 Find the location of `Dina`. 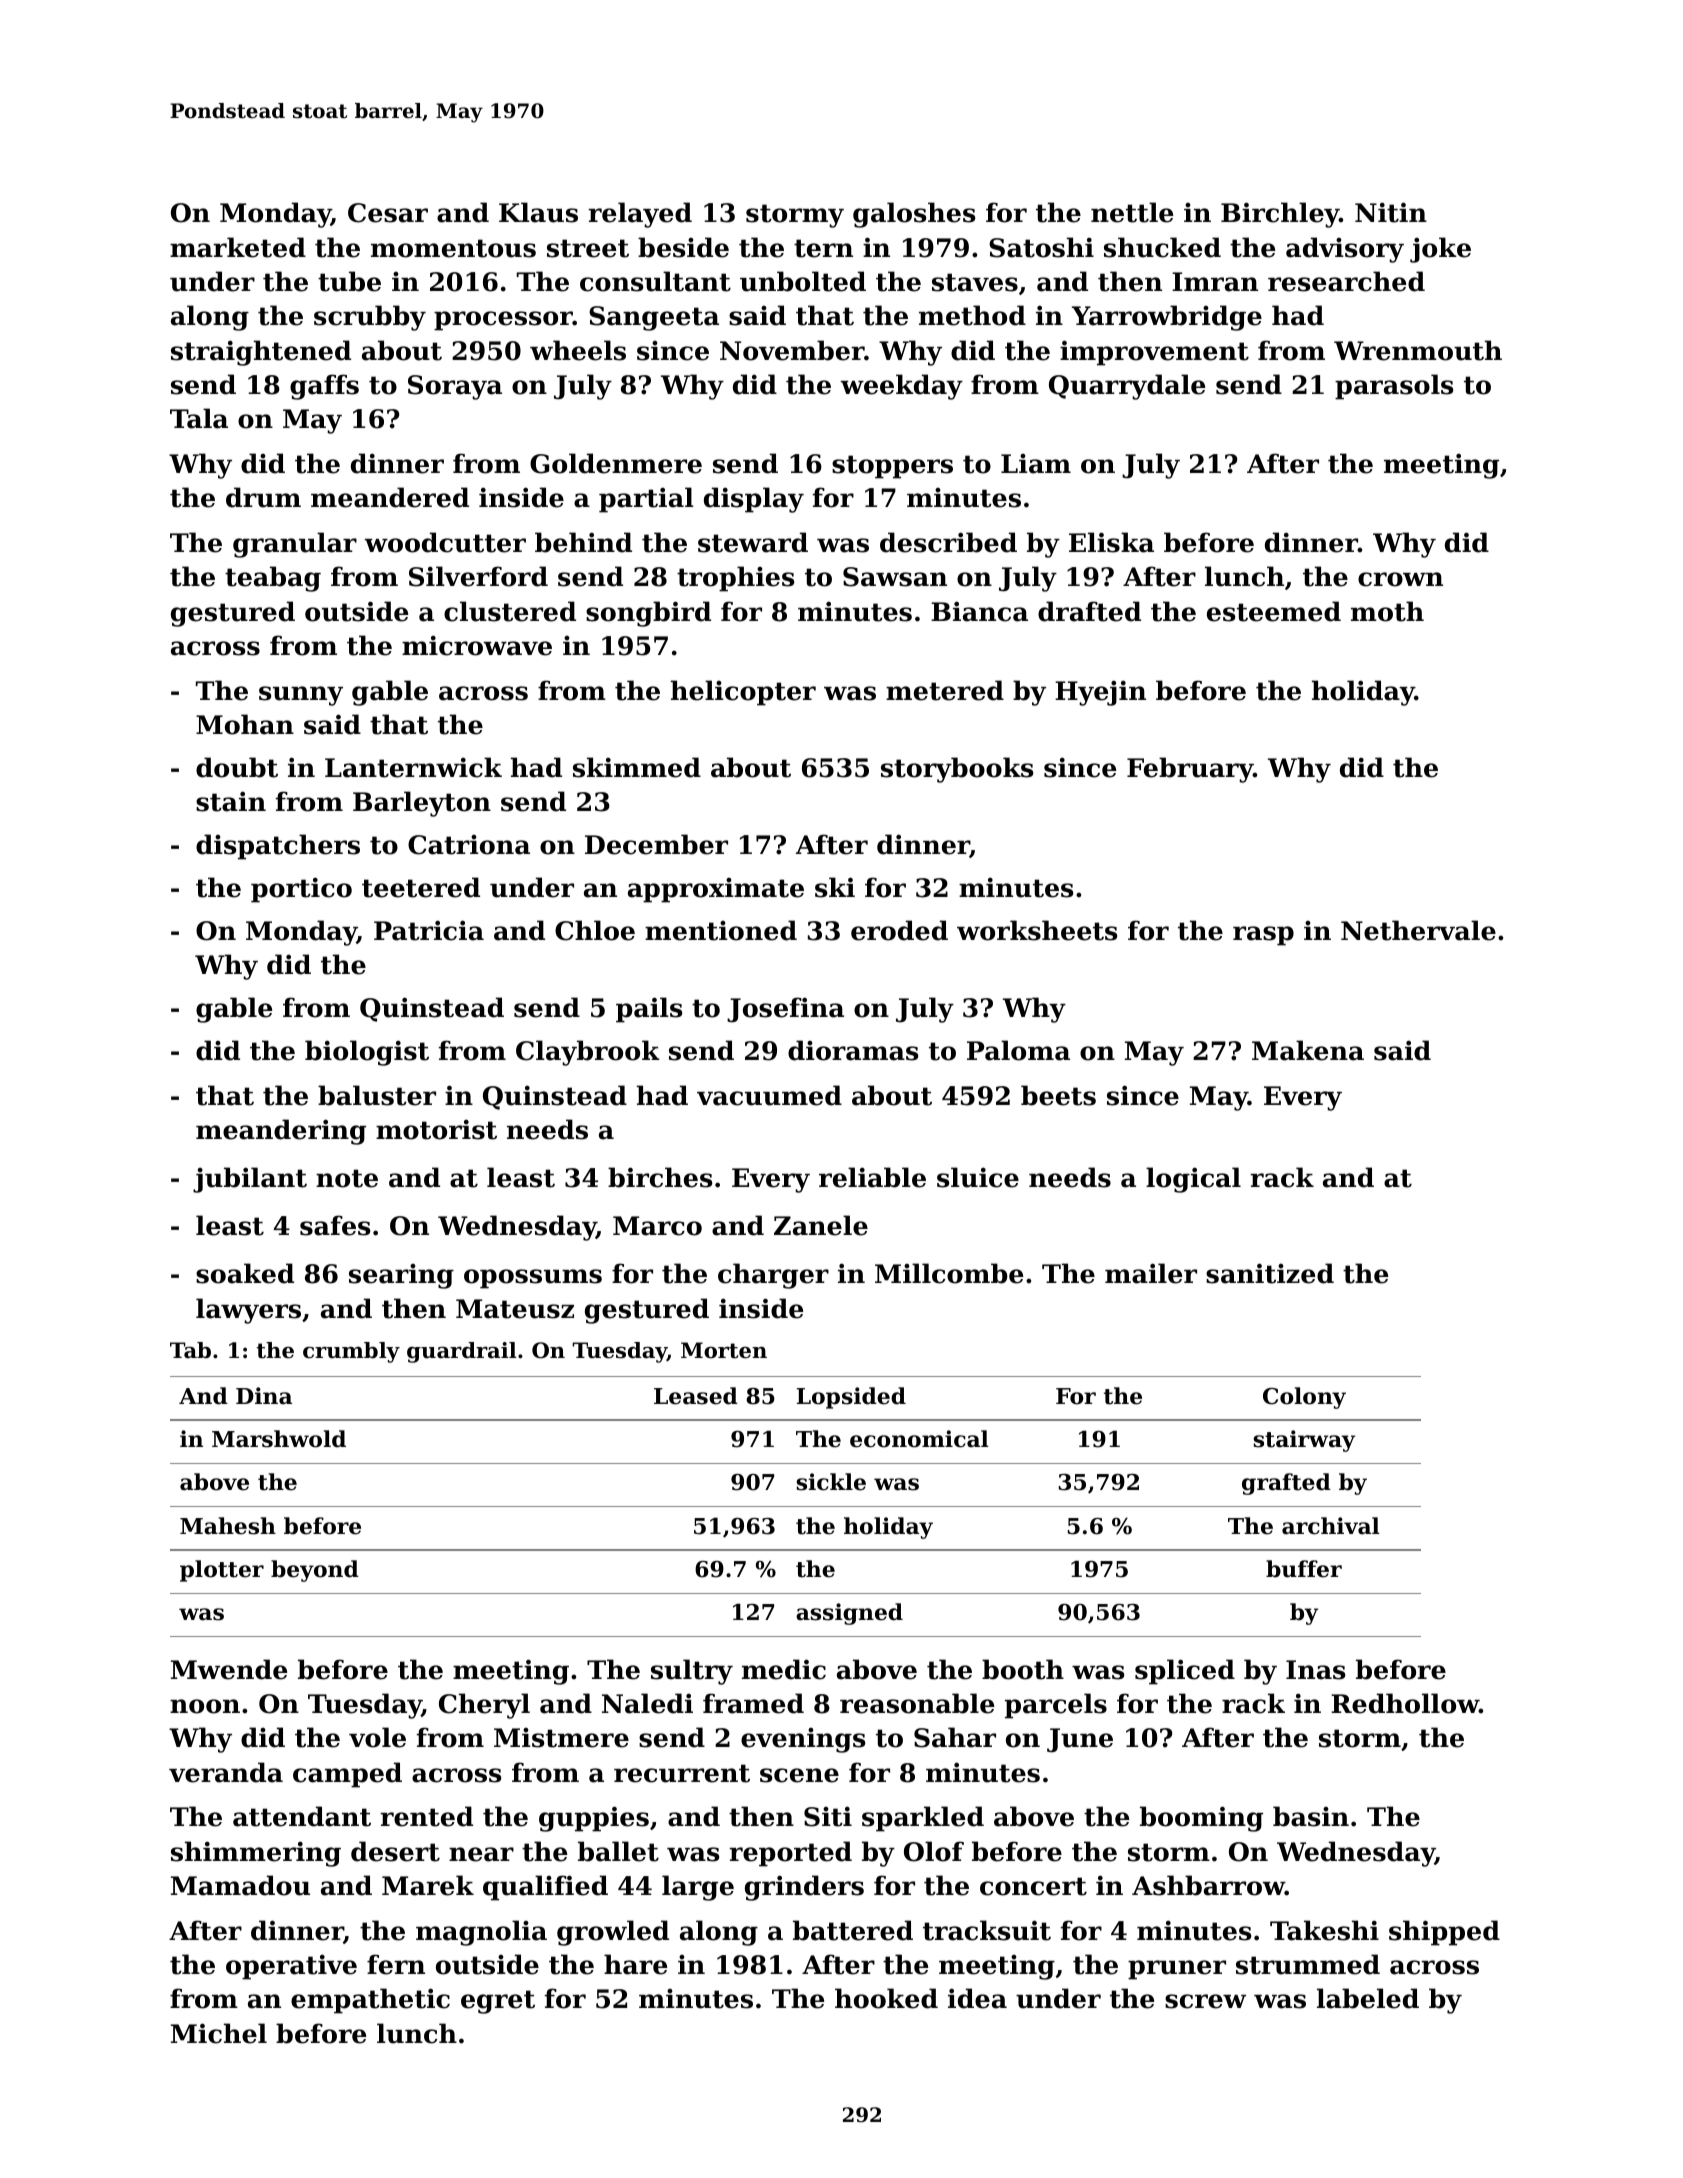

Dina is located at coordinates (264, 1396).
